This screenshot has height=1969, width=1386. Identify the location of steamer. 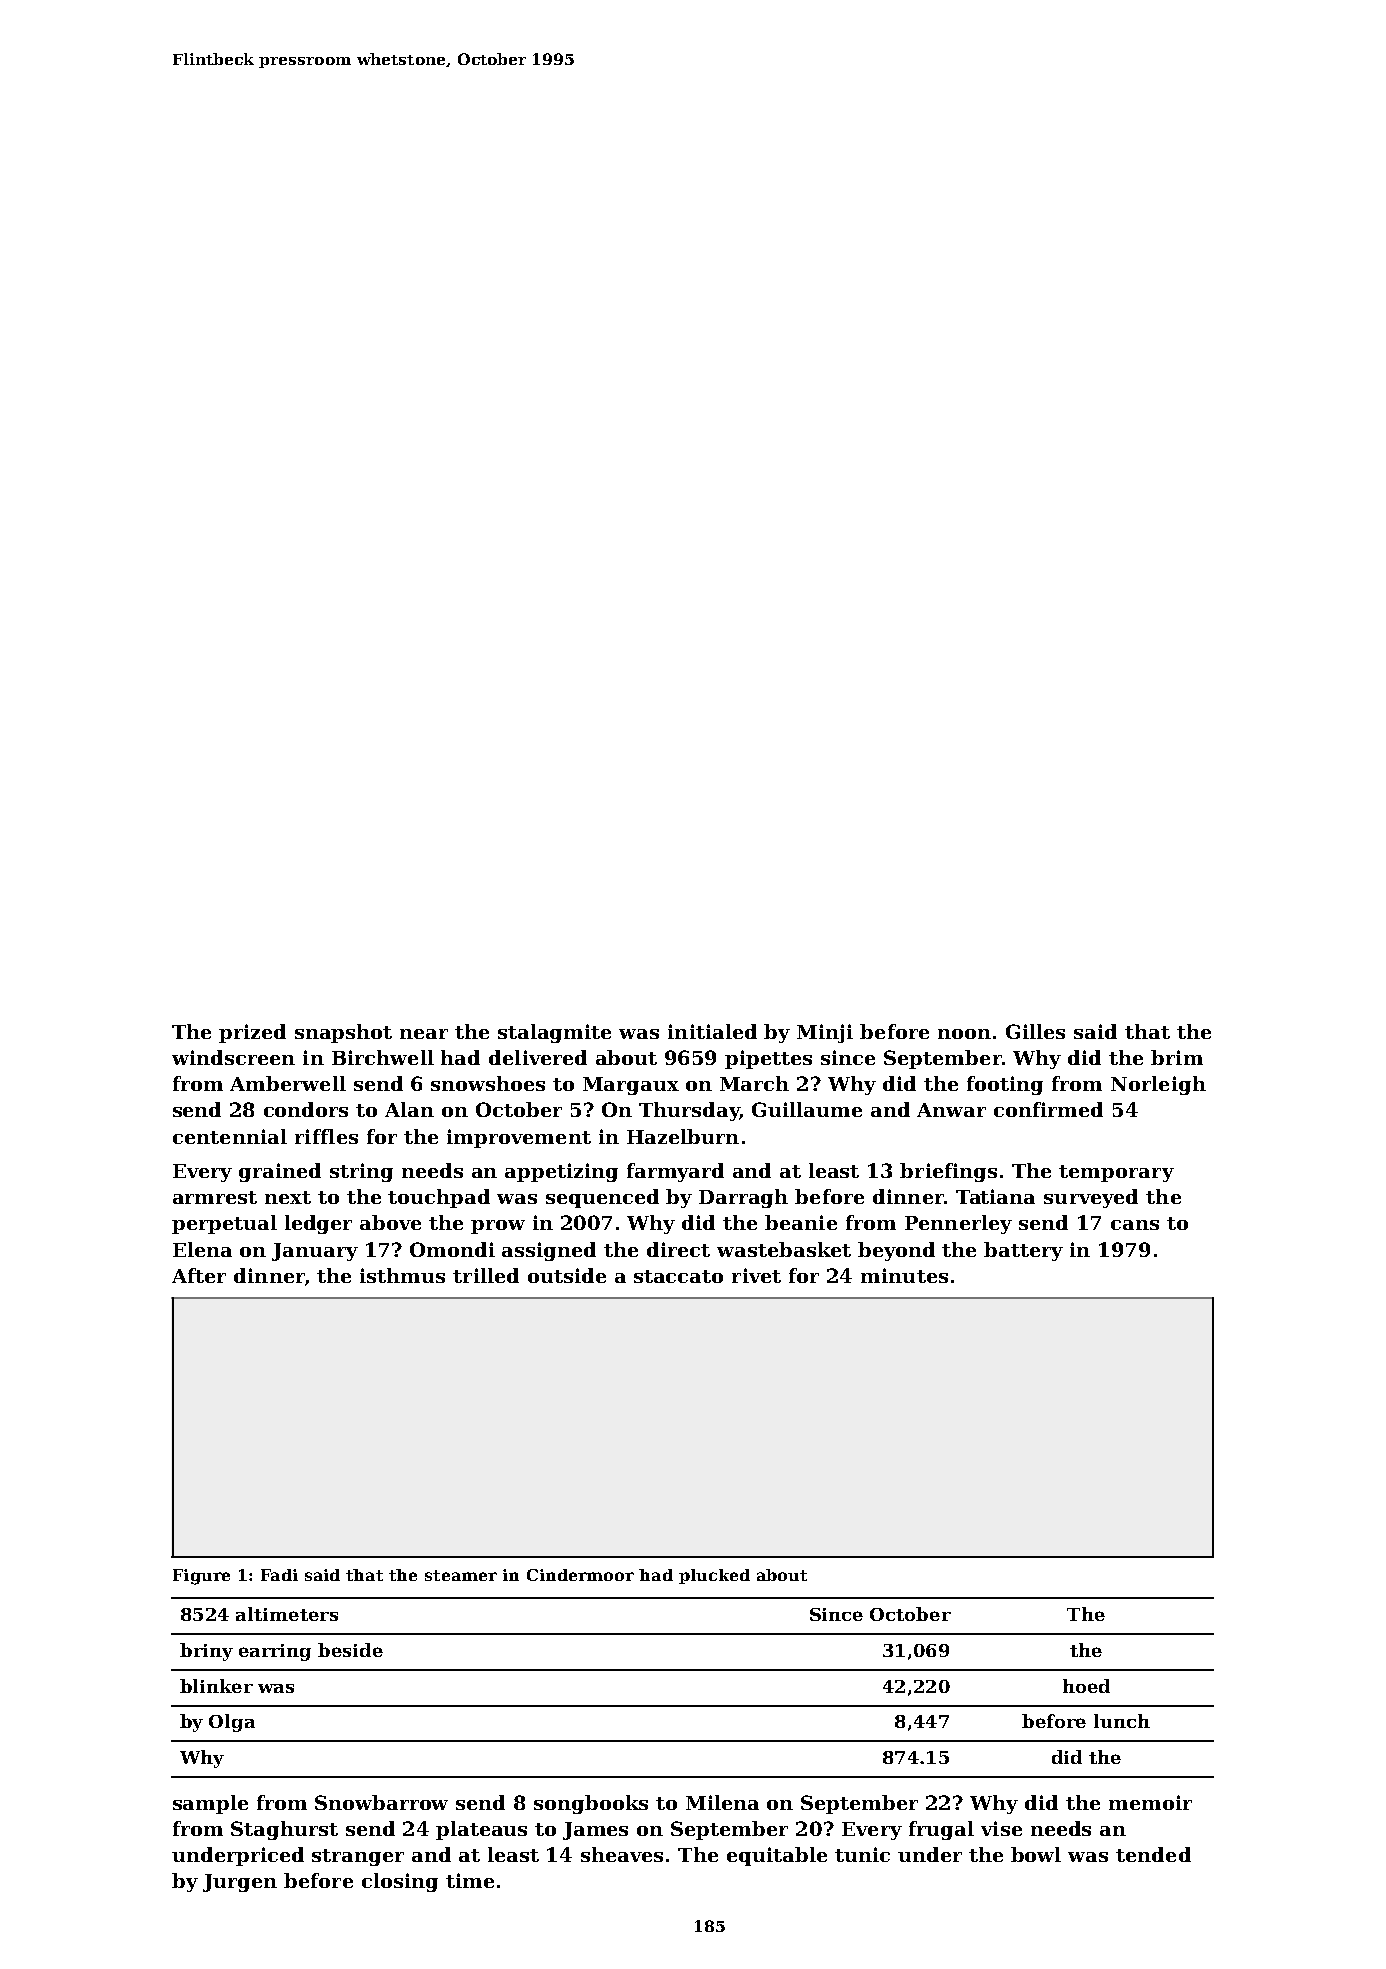
(461, 1575).
